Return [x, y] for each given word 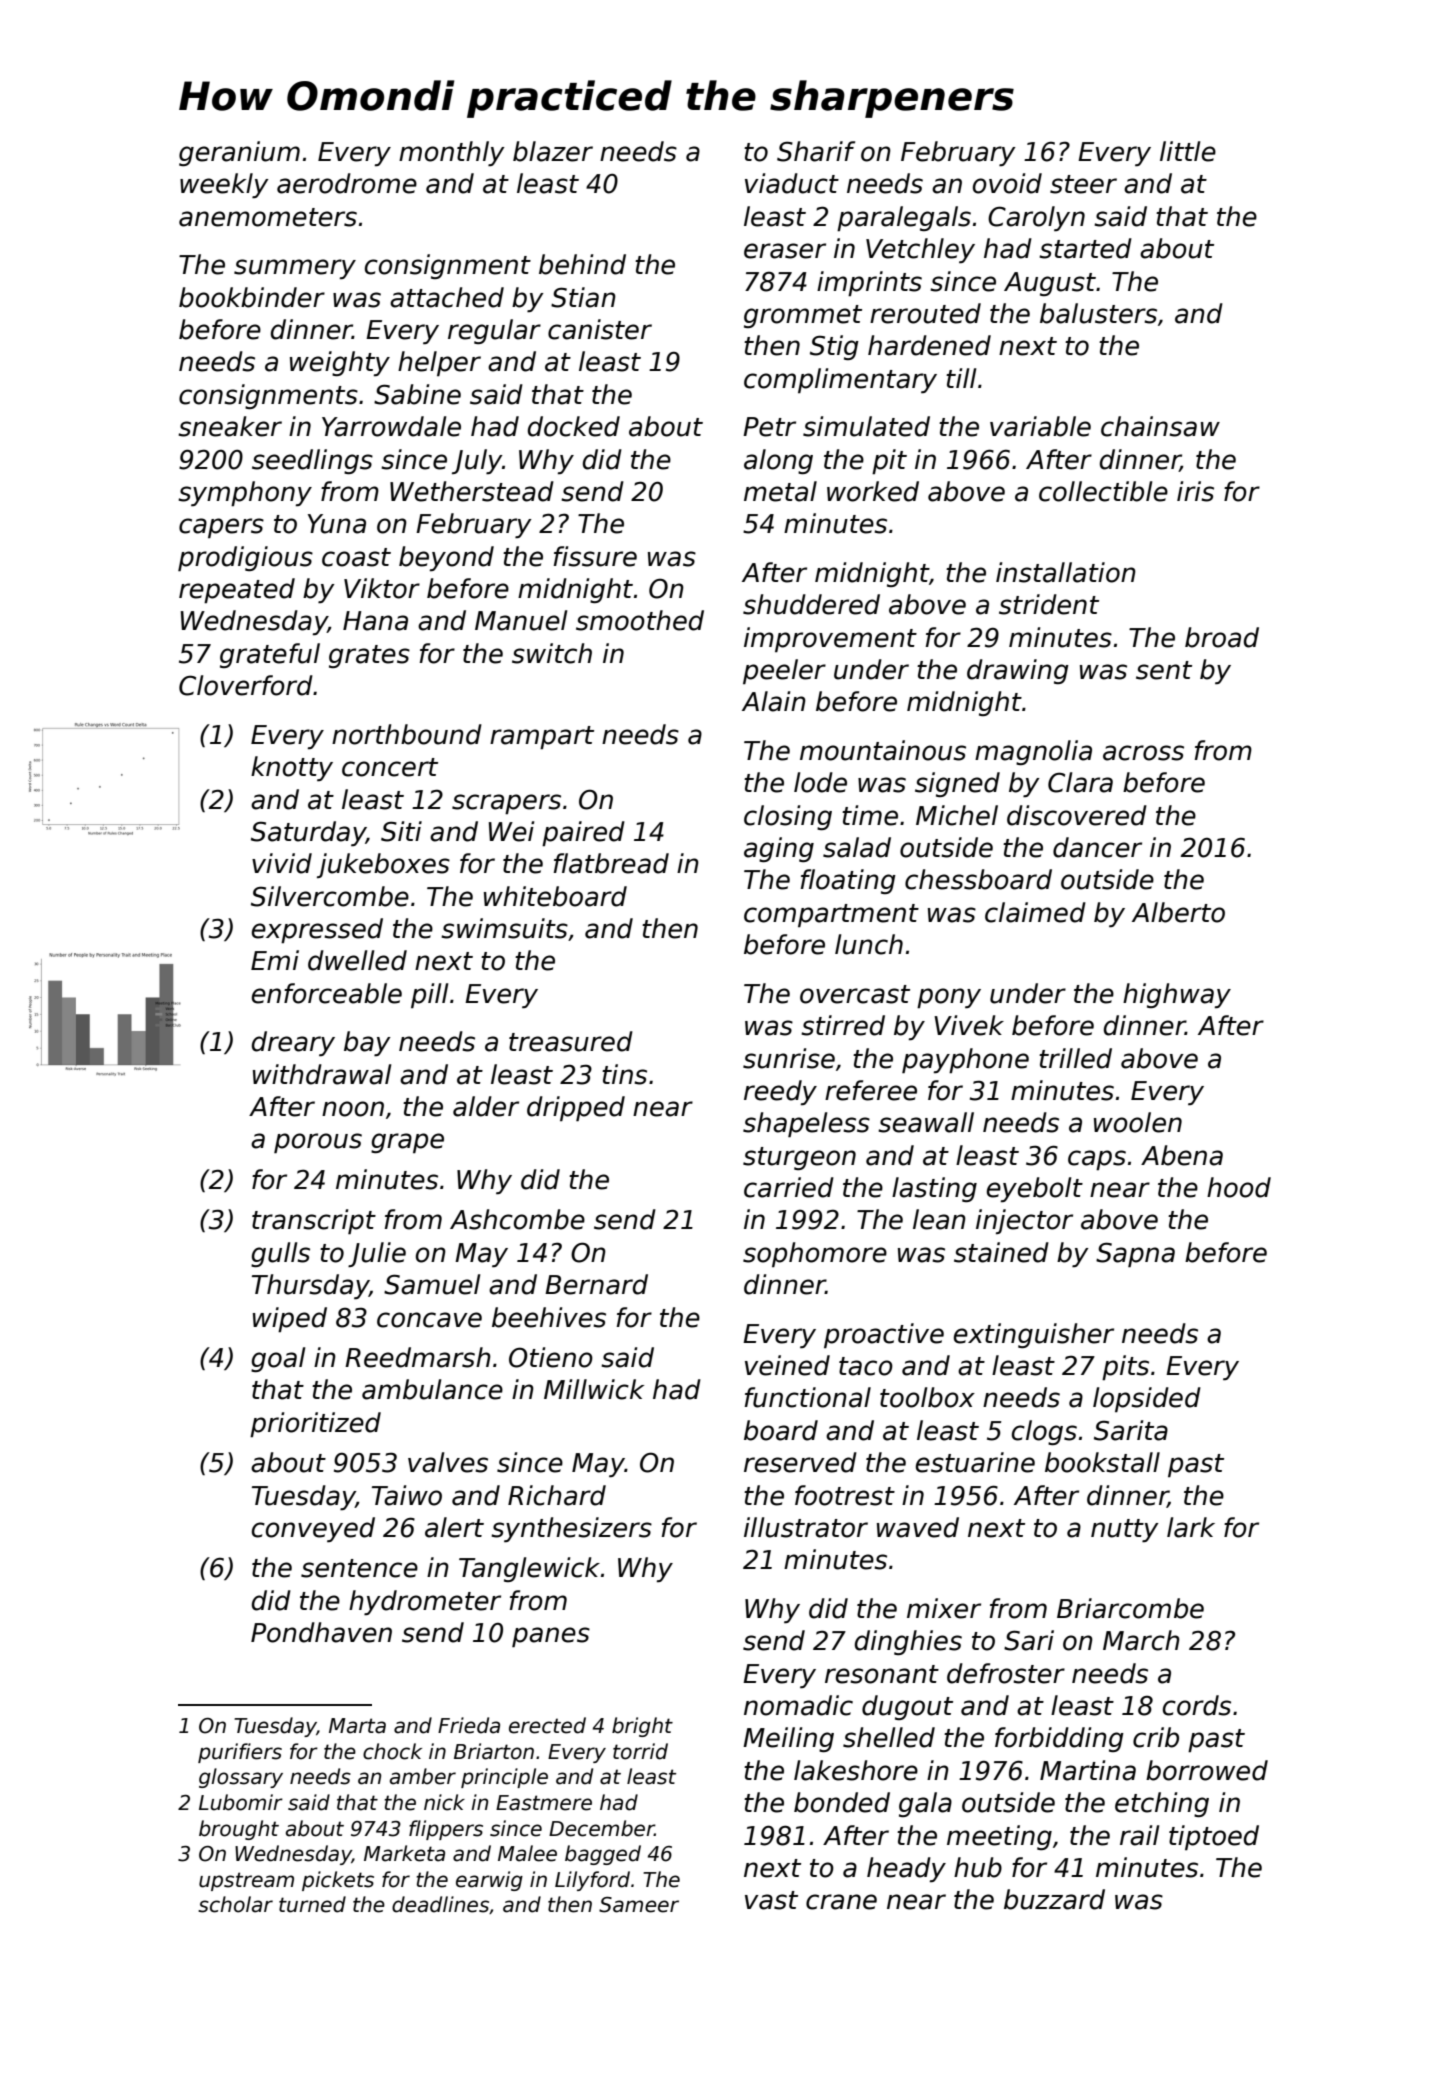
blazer [553, 151]
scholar [235, 1904]
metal [780, 491]
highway [1177, 995]
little [1188, 151]
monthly [452, 153]
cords [1197, 1705]
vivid [282, 863]
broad [1222, 637]
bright [642, 1727]
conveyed [313, 1529]
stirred [843, 1025]
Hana [375, 621]
